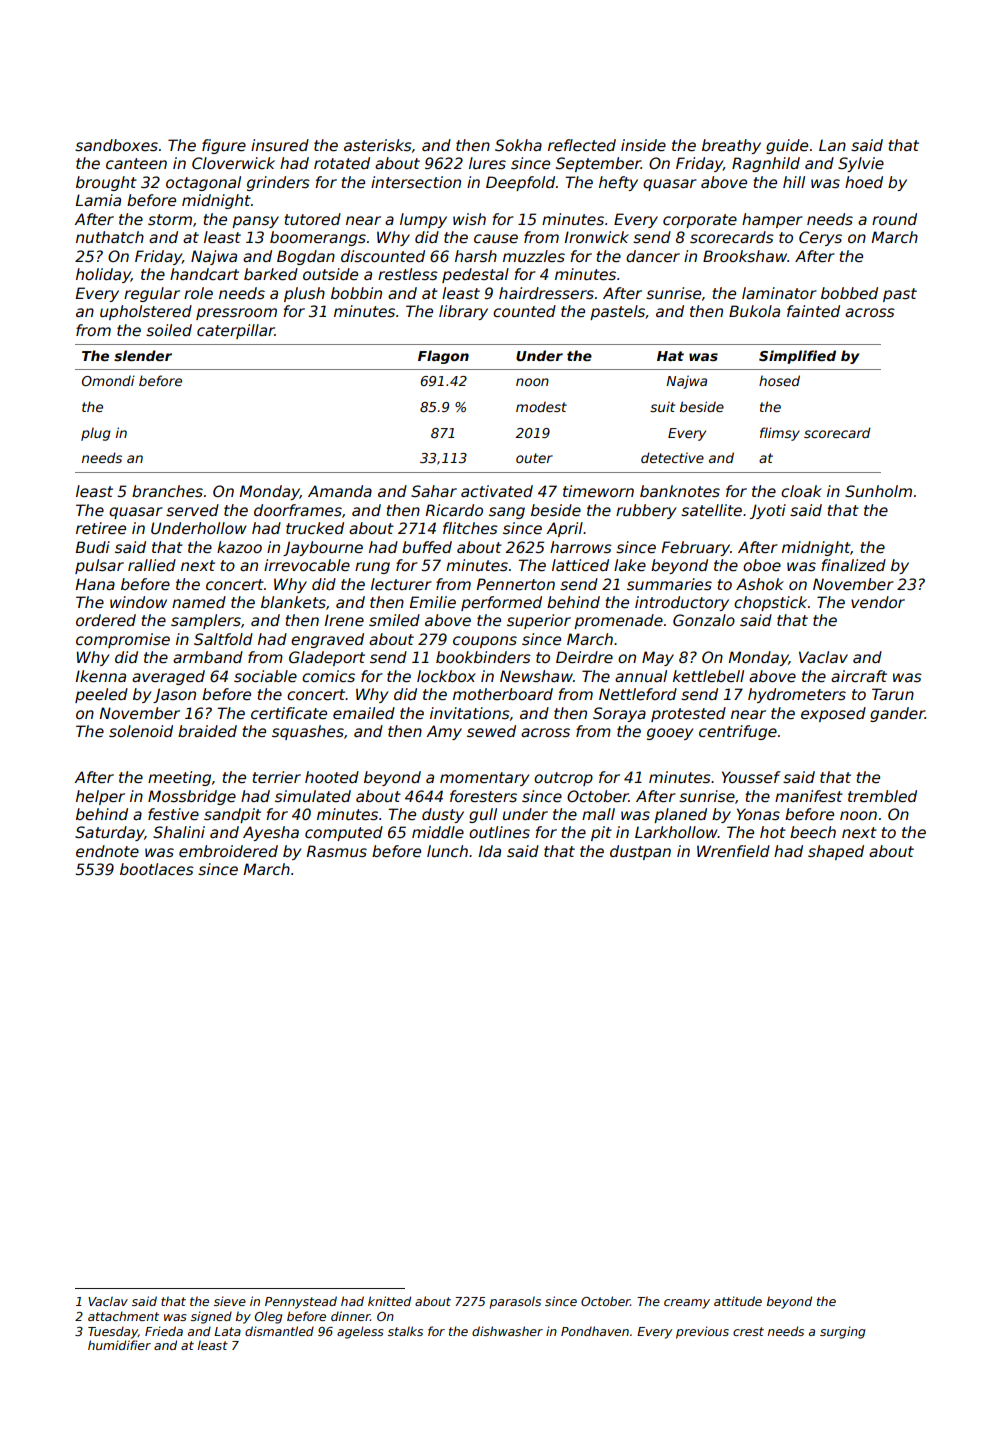  I want to click on Simplified, so click(797, 357).
